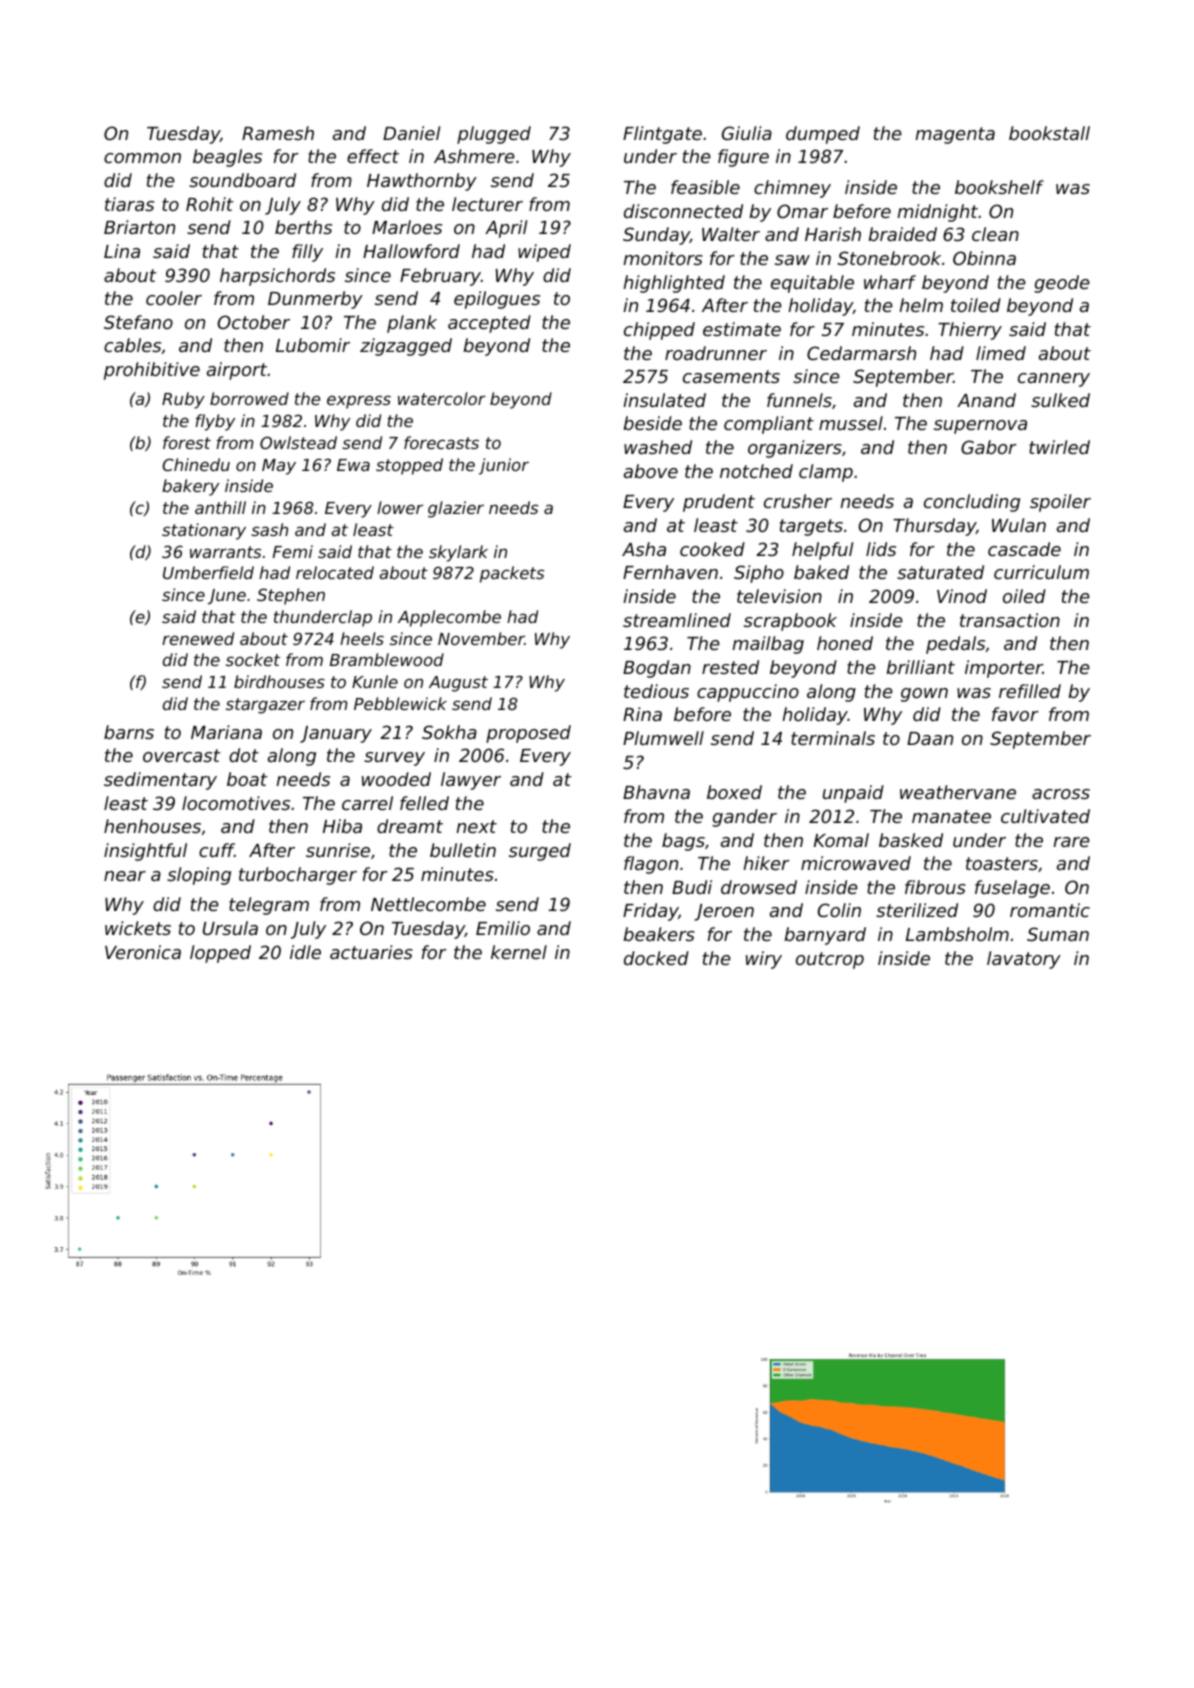 The image size is (1194, 1688). Describe the element at coordinates (716, 353) in the screenshot. I see `roadrunner` at that location.
